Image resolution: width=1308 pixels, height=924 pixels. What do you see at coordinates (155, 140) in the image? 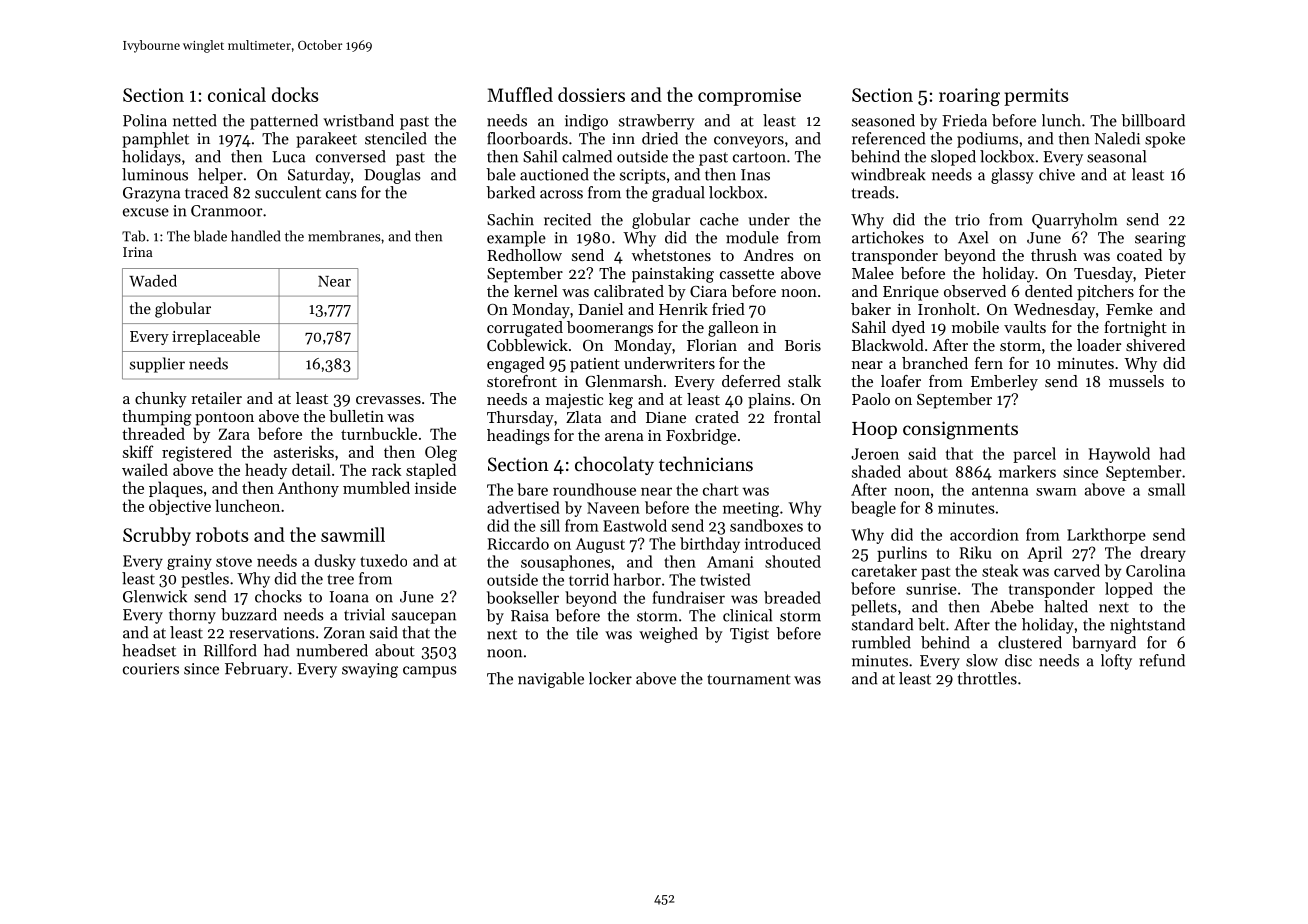
I see `pamphlet` at bounding box center [155, 140].
